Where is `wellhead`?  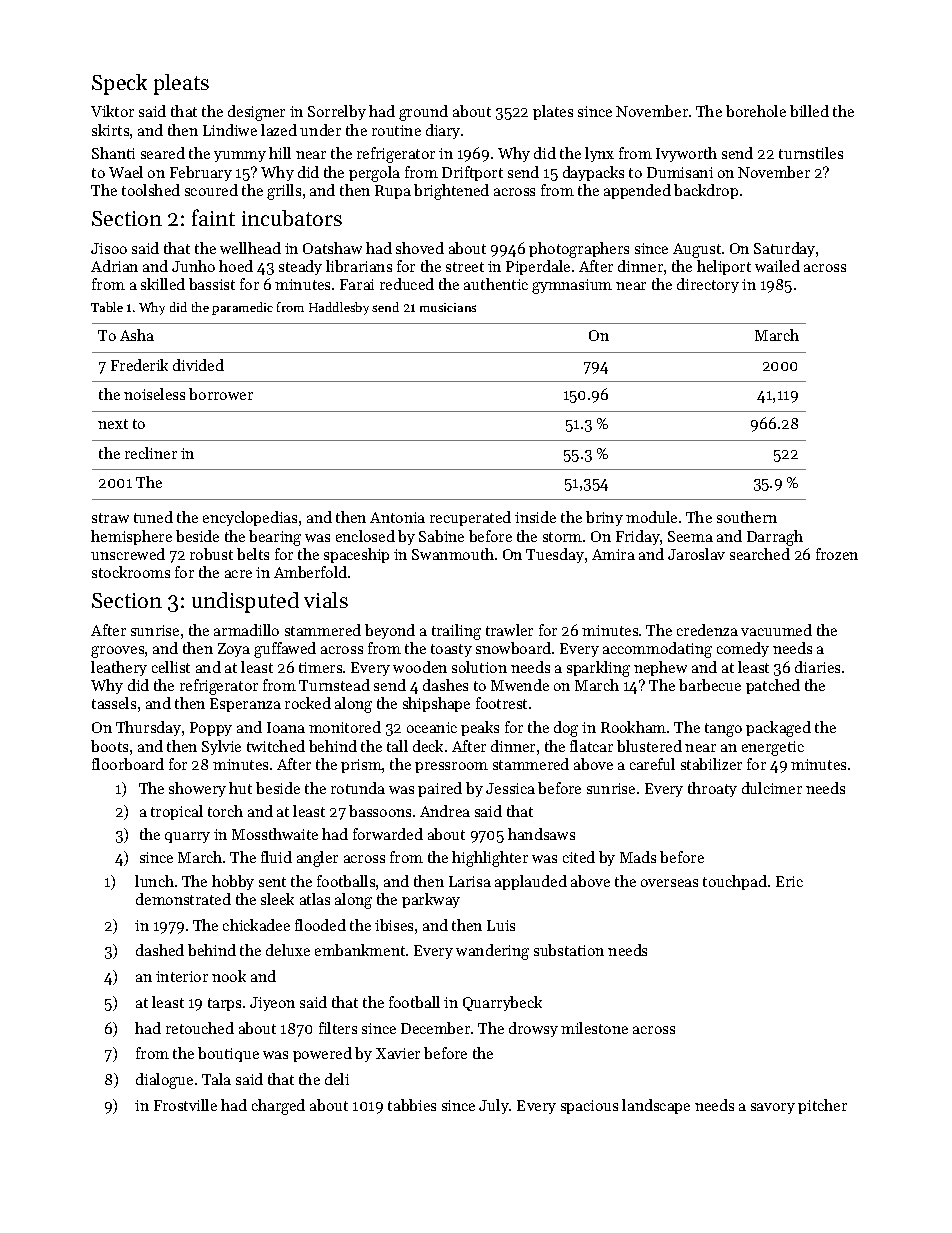
wellhead is located at coordinates (250, 248).
